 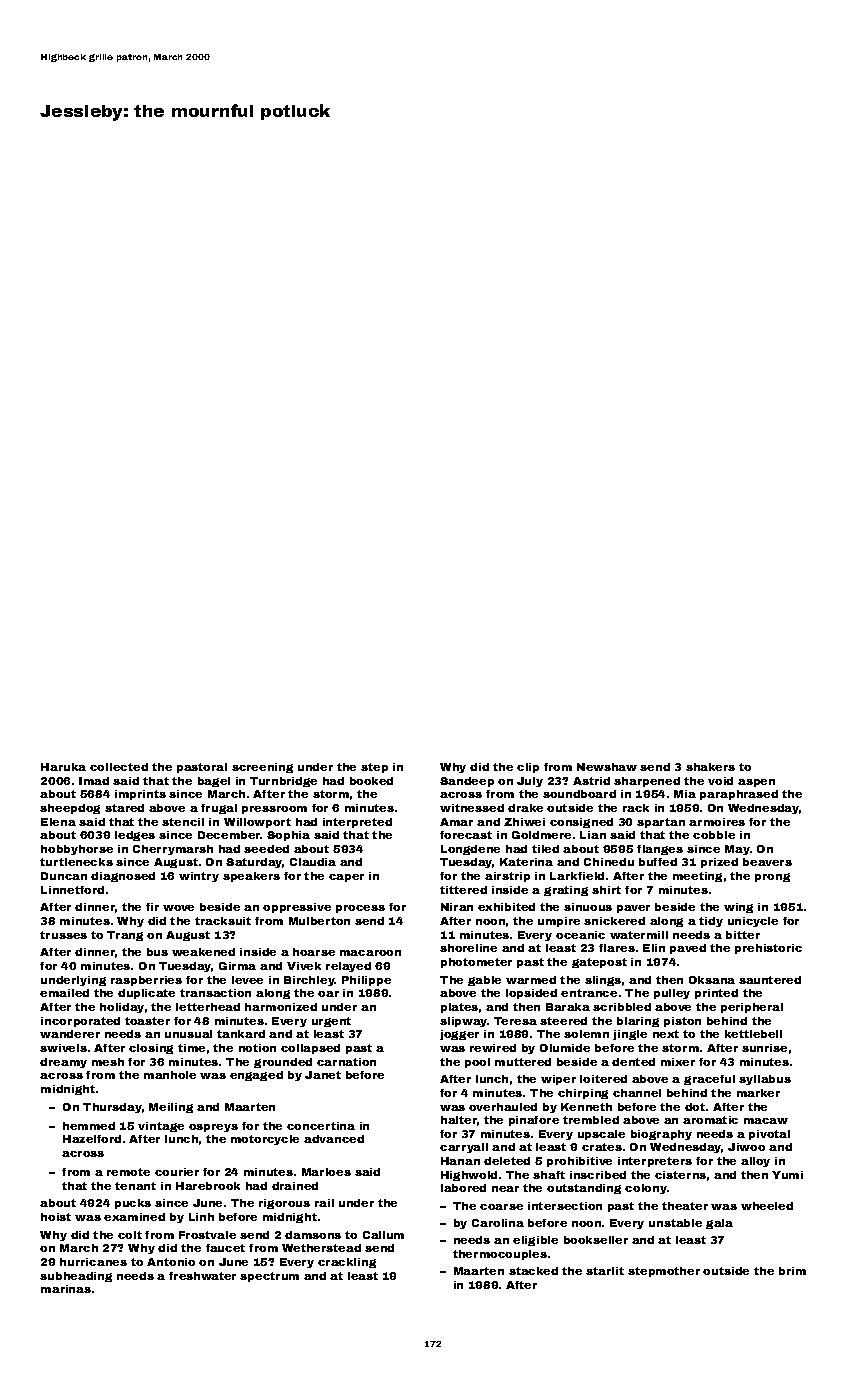 What do you see at coordinates (170, 1075) in the document?
I see `manhole` at bounding box center [170, 1075].
